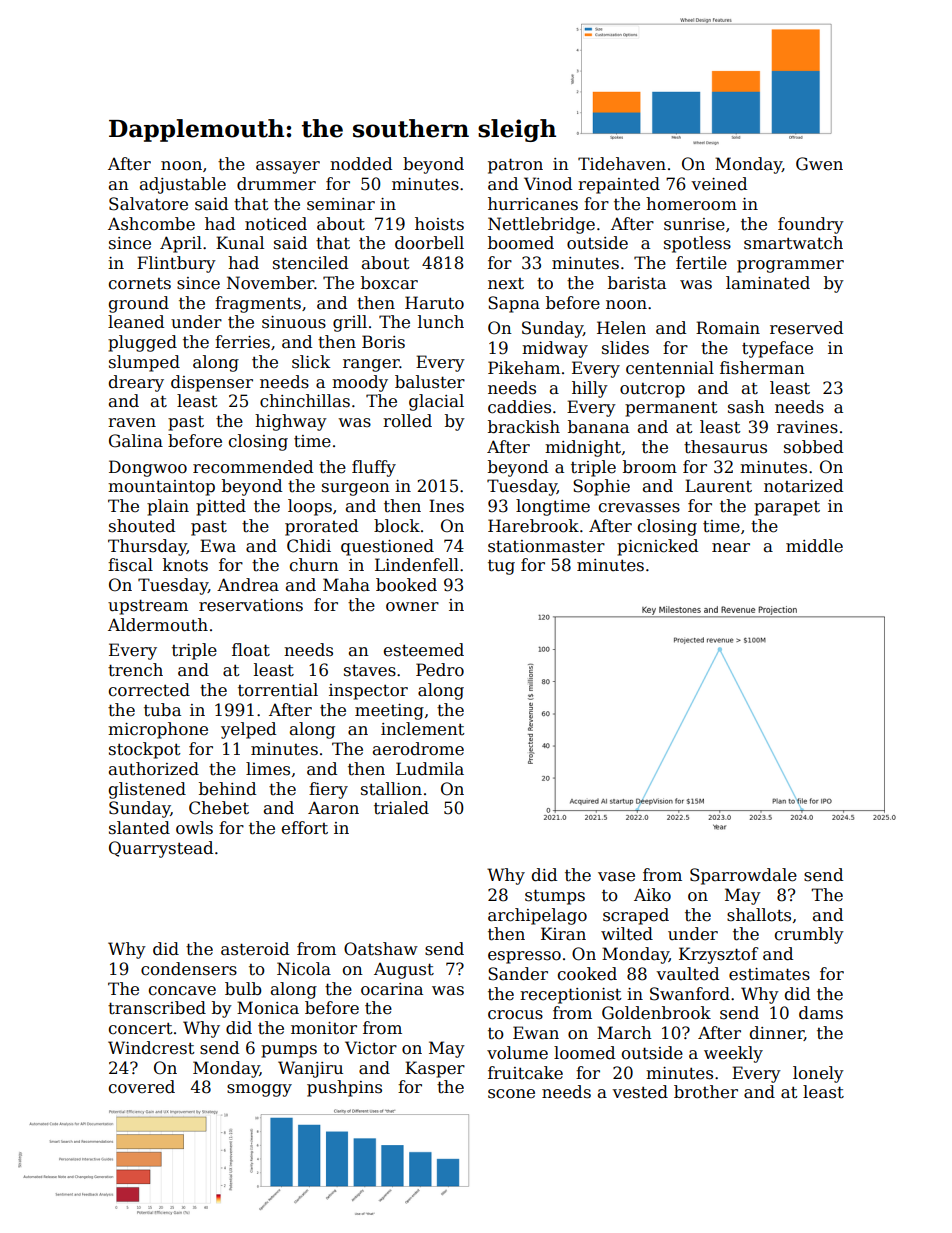 This screenshot has height=1233, width=952. I want to click on ferries, so click(242, 342).
